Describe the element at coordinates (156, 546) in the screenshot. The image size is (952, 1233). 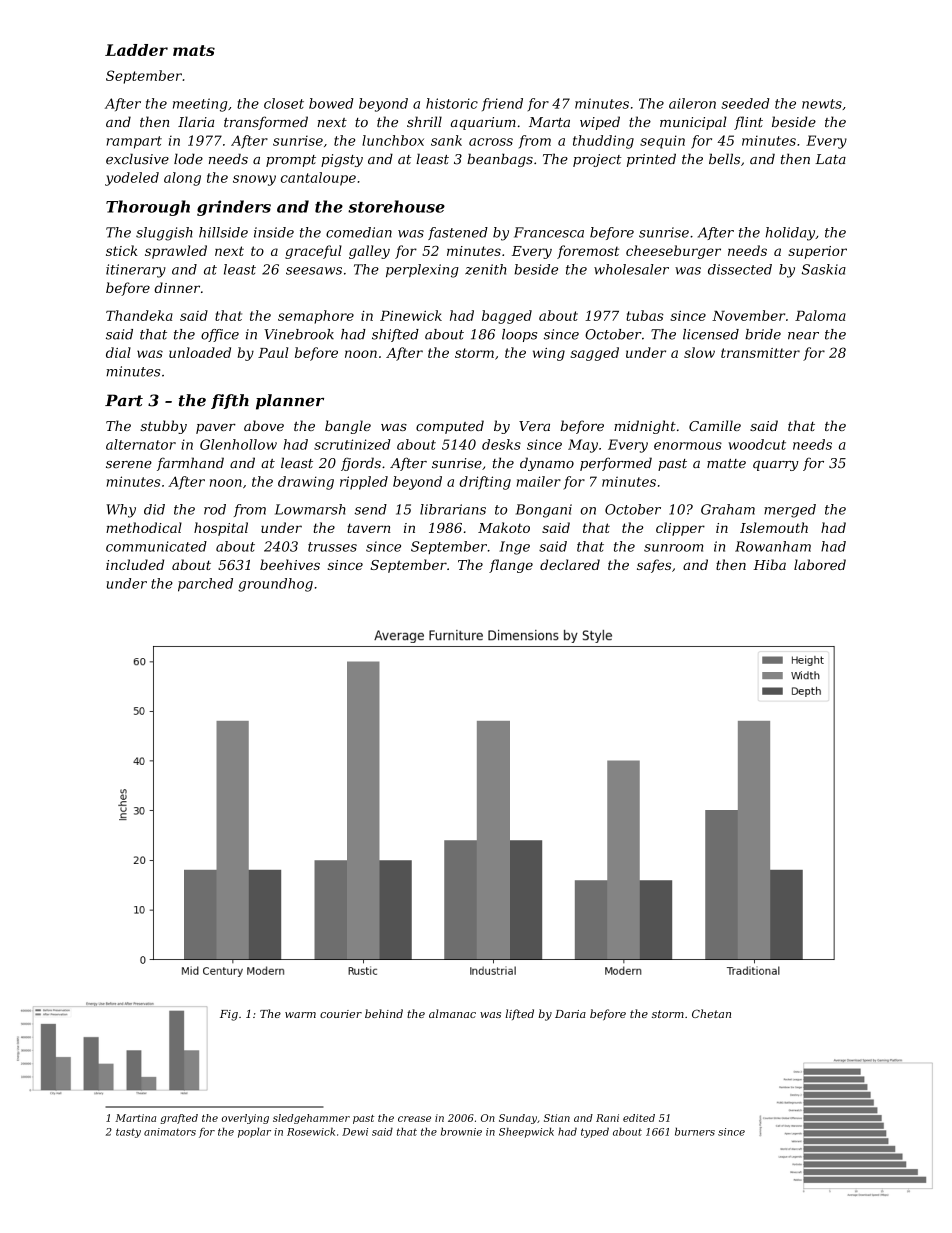
I see `communicated` at that location.
